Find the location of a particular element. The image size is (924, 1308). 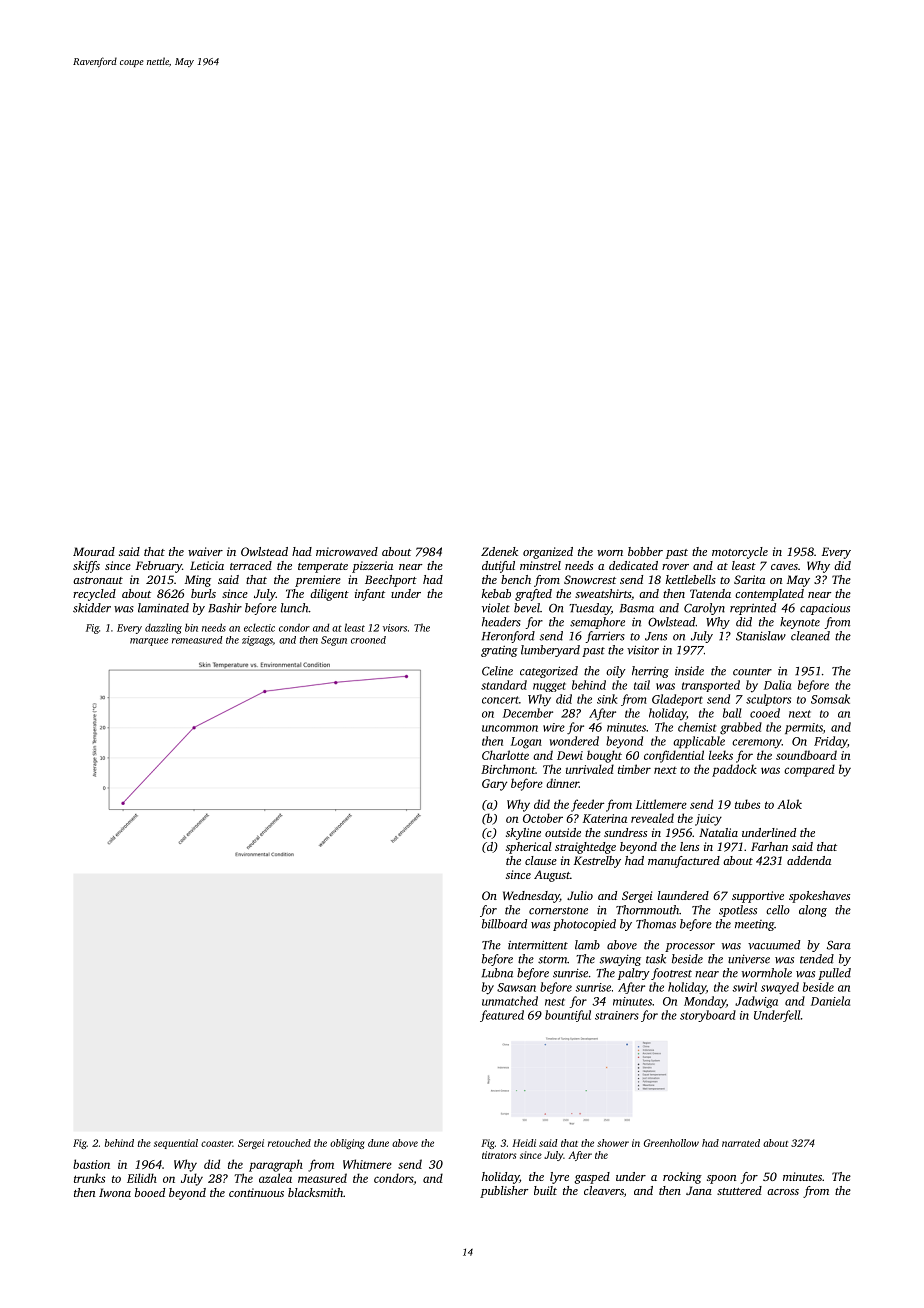

clause is located at coordinates (541, 860).
